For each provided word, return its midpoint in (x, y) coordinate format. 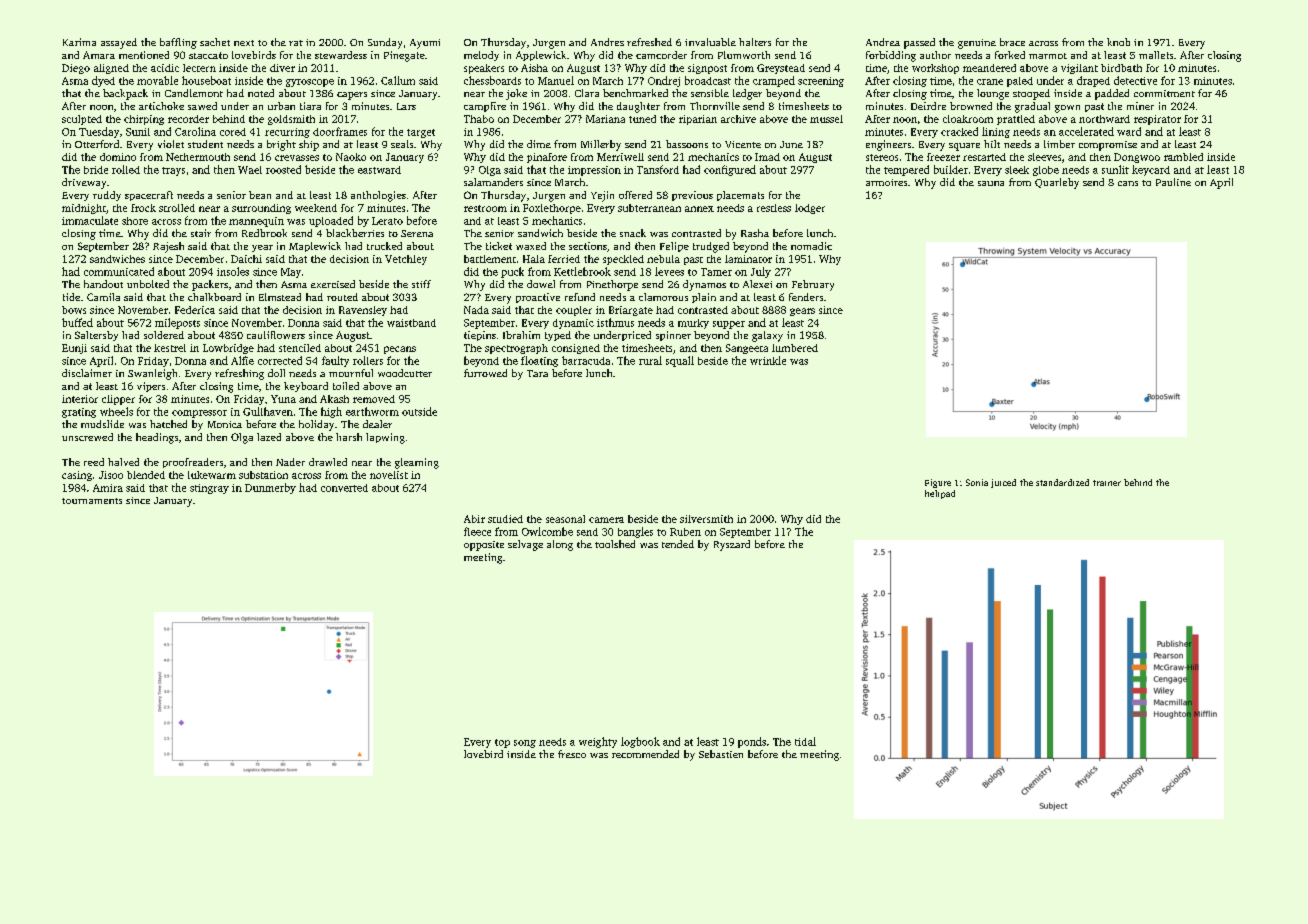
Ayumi (425, 44)
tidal (805, 741)
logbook (640, 742)
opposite (484, 546)
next (244, 43)
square (964, 147)
